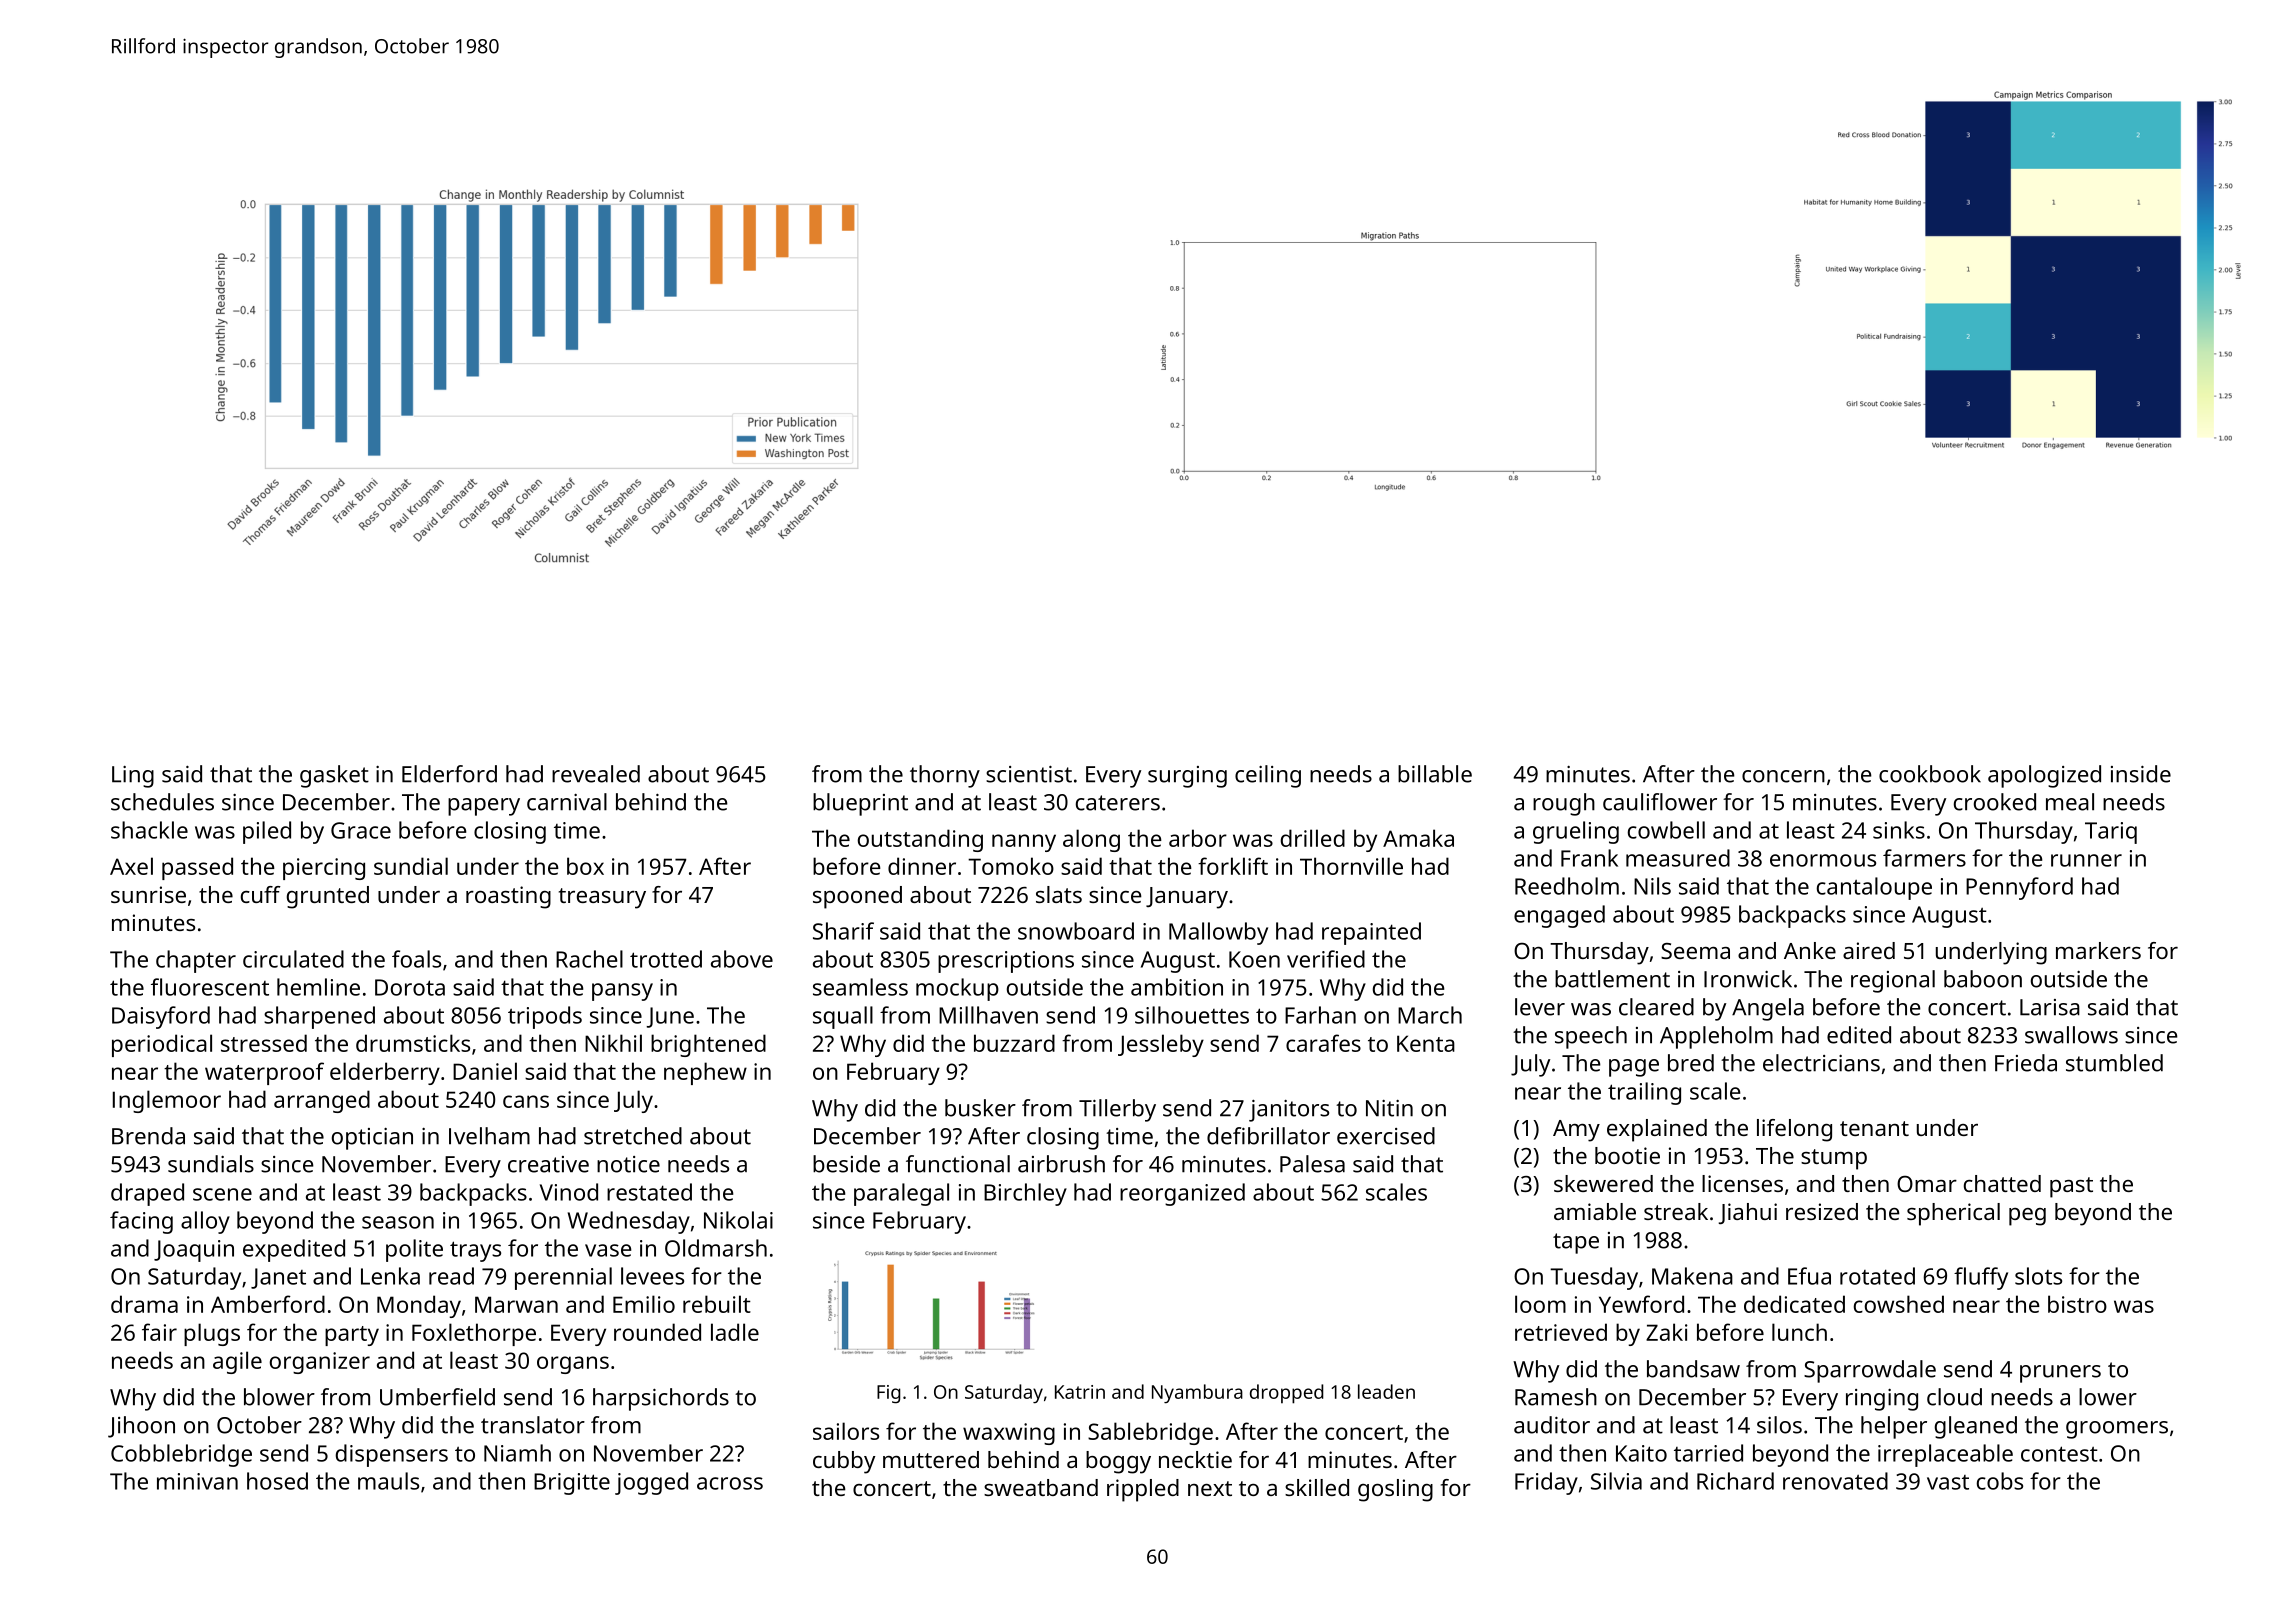 The width and height of the screenshot is (2292, 1620). Describe the element at coordinates (1556, 1397) in the screenshot. I see `Ramesh` at that location.
